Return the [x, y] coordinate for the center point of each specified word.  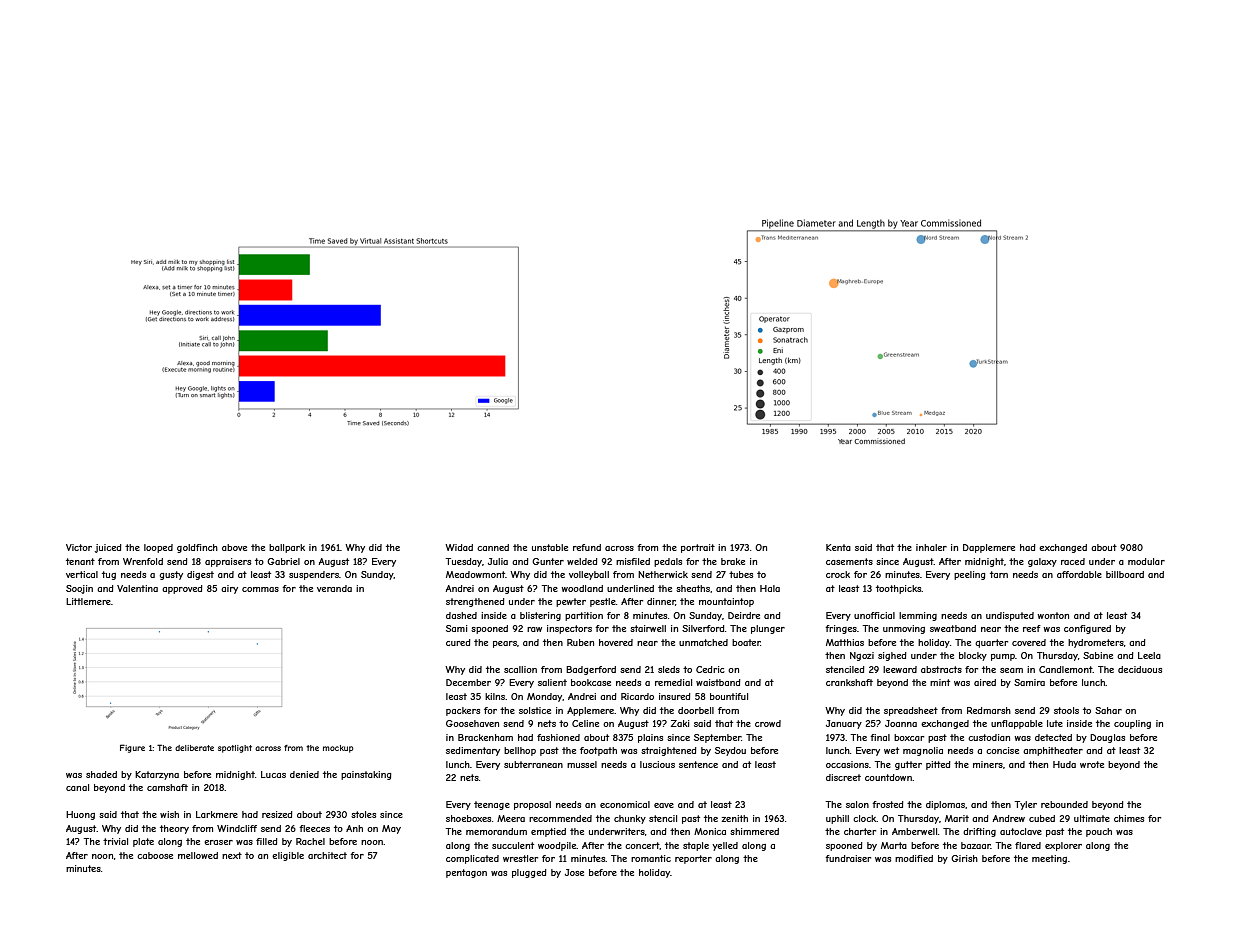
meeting [1049, 859]
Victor [79, 547]
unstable [550, 547]
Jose [574, 872]
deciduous [1140, 669]
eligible [288, 856]
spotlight [235, 749]
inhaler [931, 547]
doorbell [696, 710]
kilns [495, 696]
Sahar [1108, 710]
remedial [673, 682]
